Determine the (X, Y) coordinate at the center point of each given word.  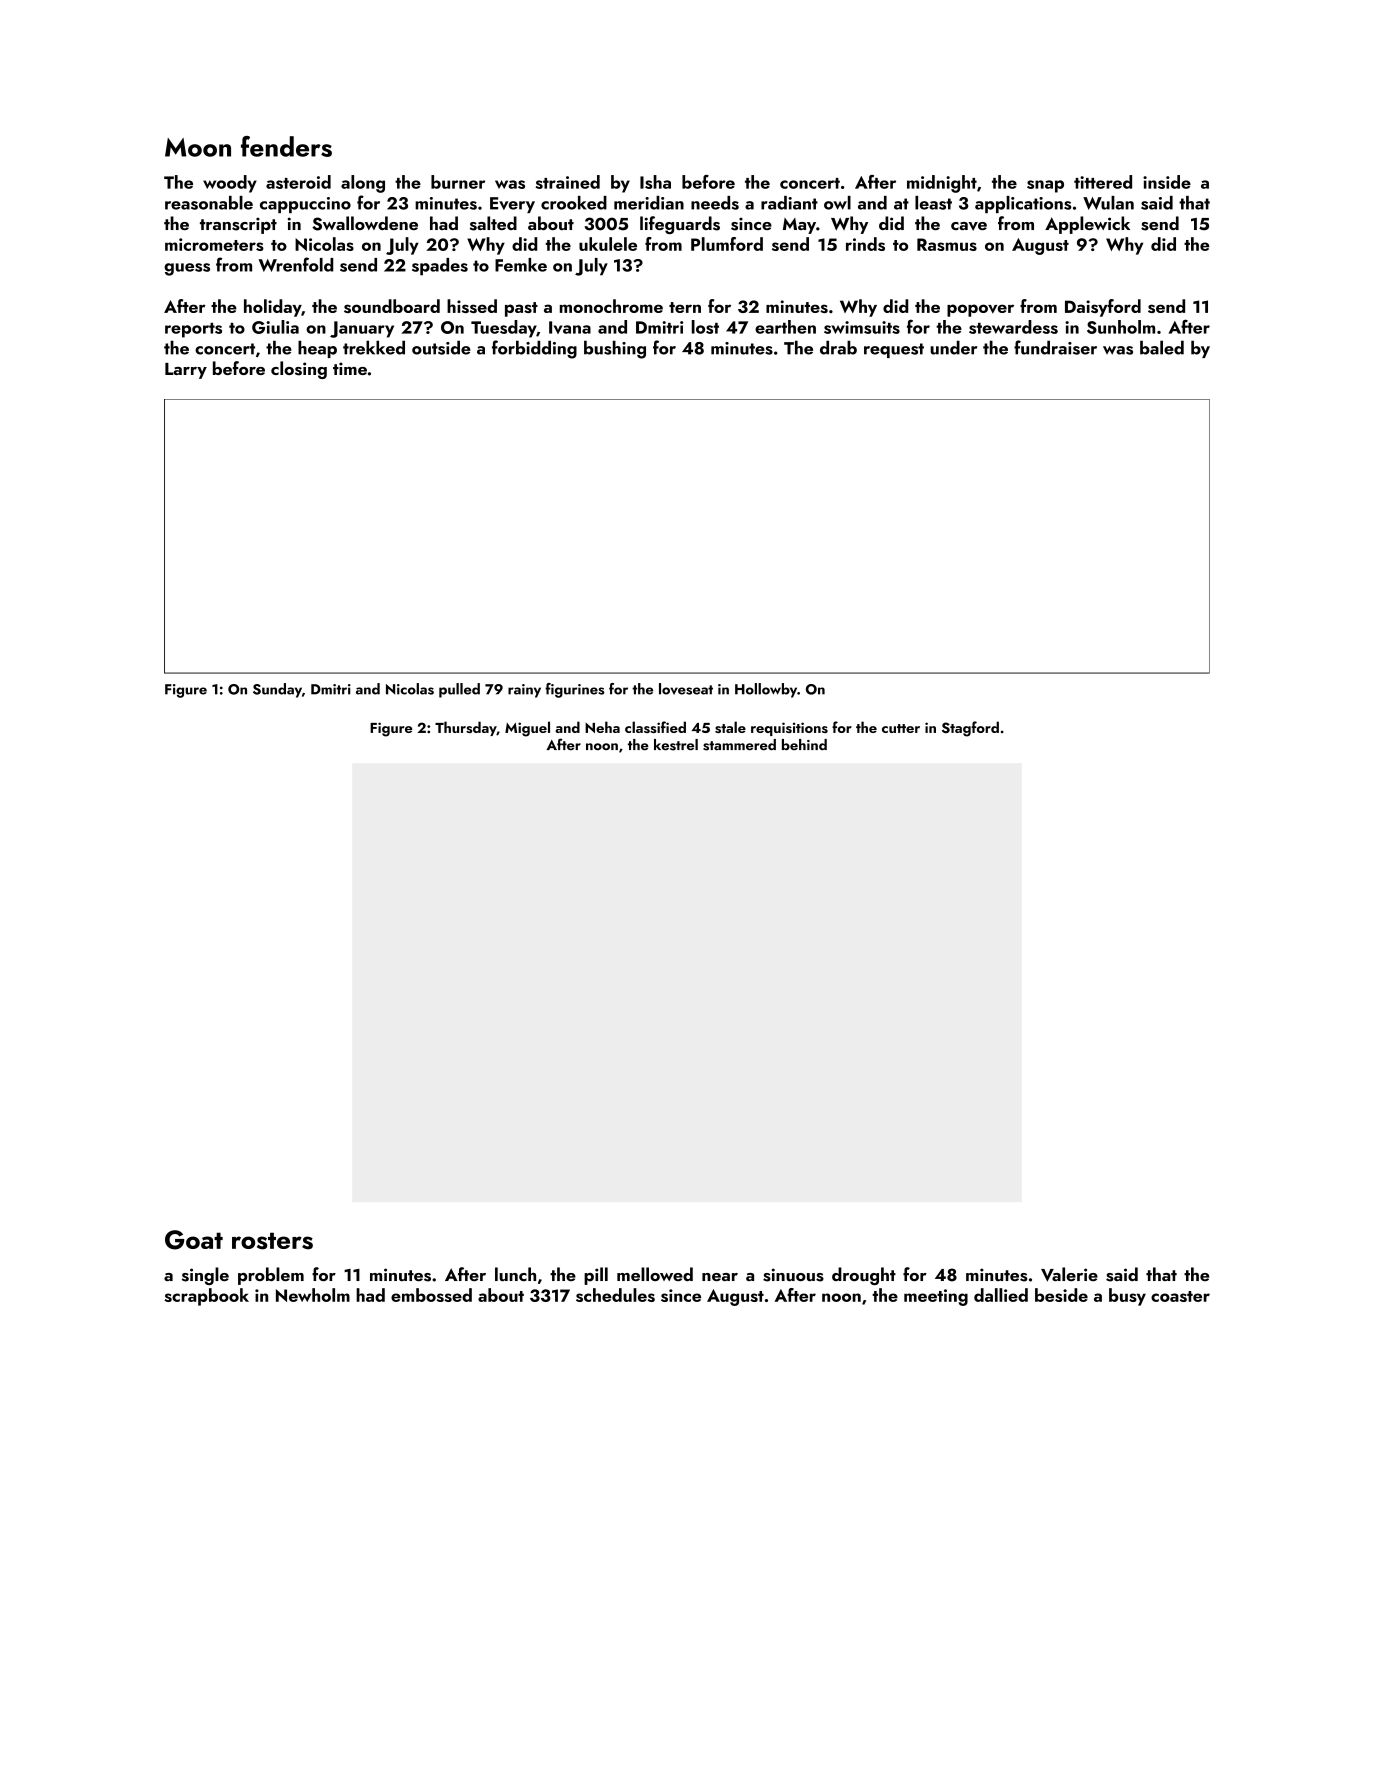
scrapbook (206, 1297)
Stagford (970, 729)
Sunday (277, 690)
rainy (524, 691)
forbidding (534, 349)
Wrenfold (295, 264)
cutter (901, 728)
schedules (615, 1295)
